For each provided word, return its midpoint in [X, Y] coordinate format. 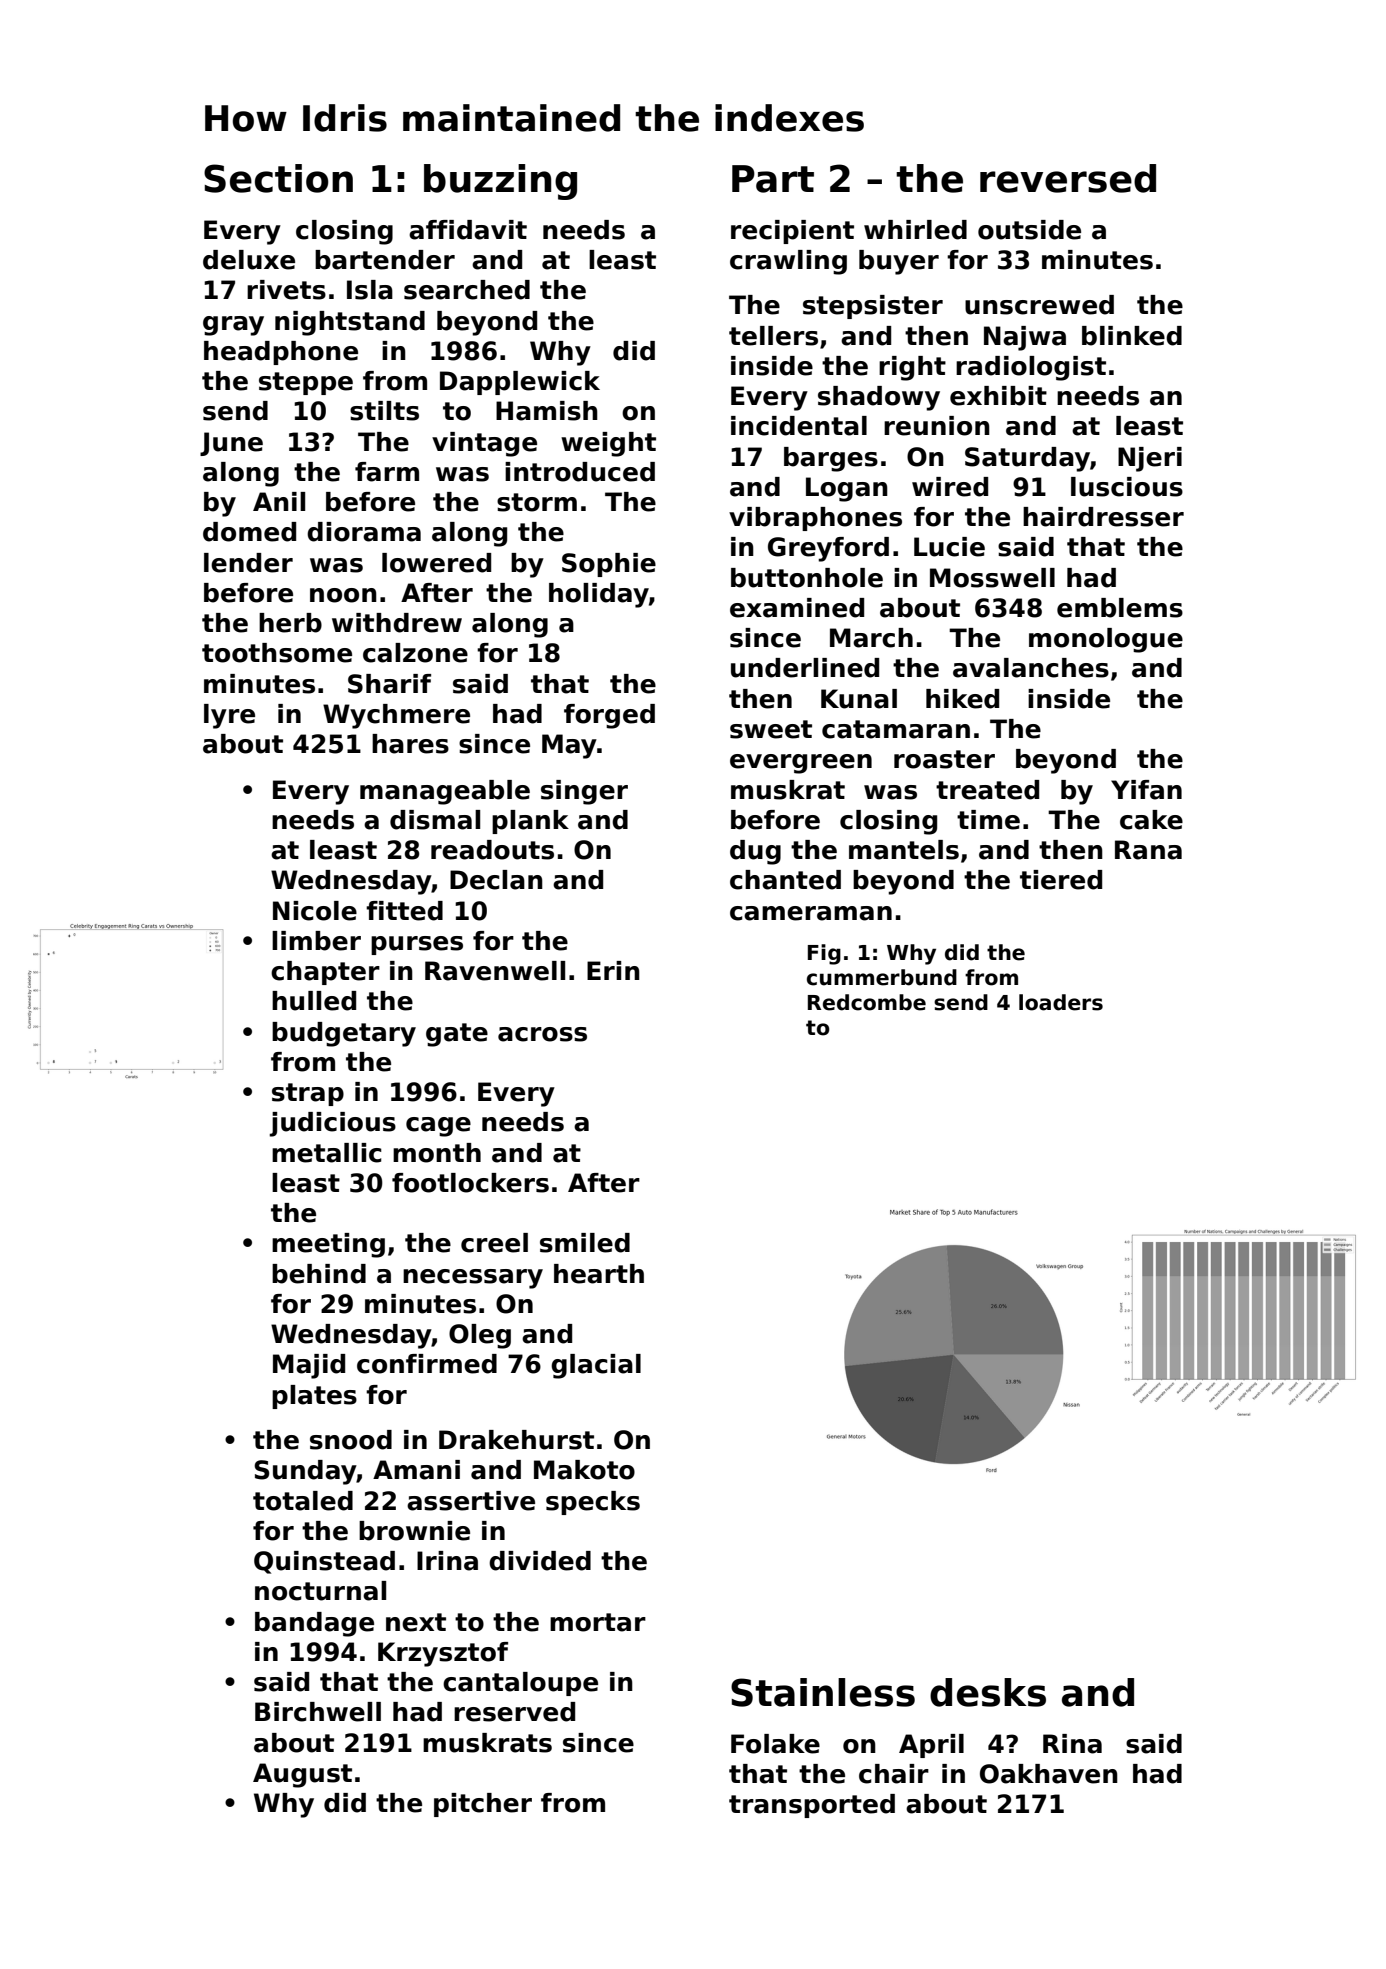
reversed [1068, 178]
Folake [775, 1744]
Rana [1148, 850]
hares [410, 744]
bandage [314, 1624]
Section [278, 178]
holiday [599, 595]
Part [773, 179]
